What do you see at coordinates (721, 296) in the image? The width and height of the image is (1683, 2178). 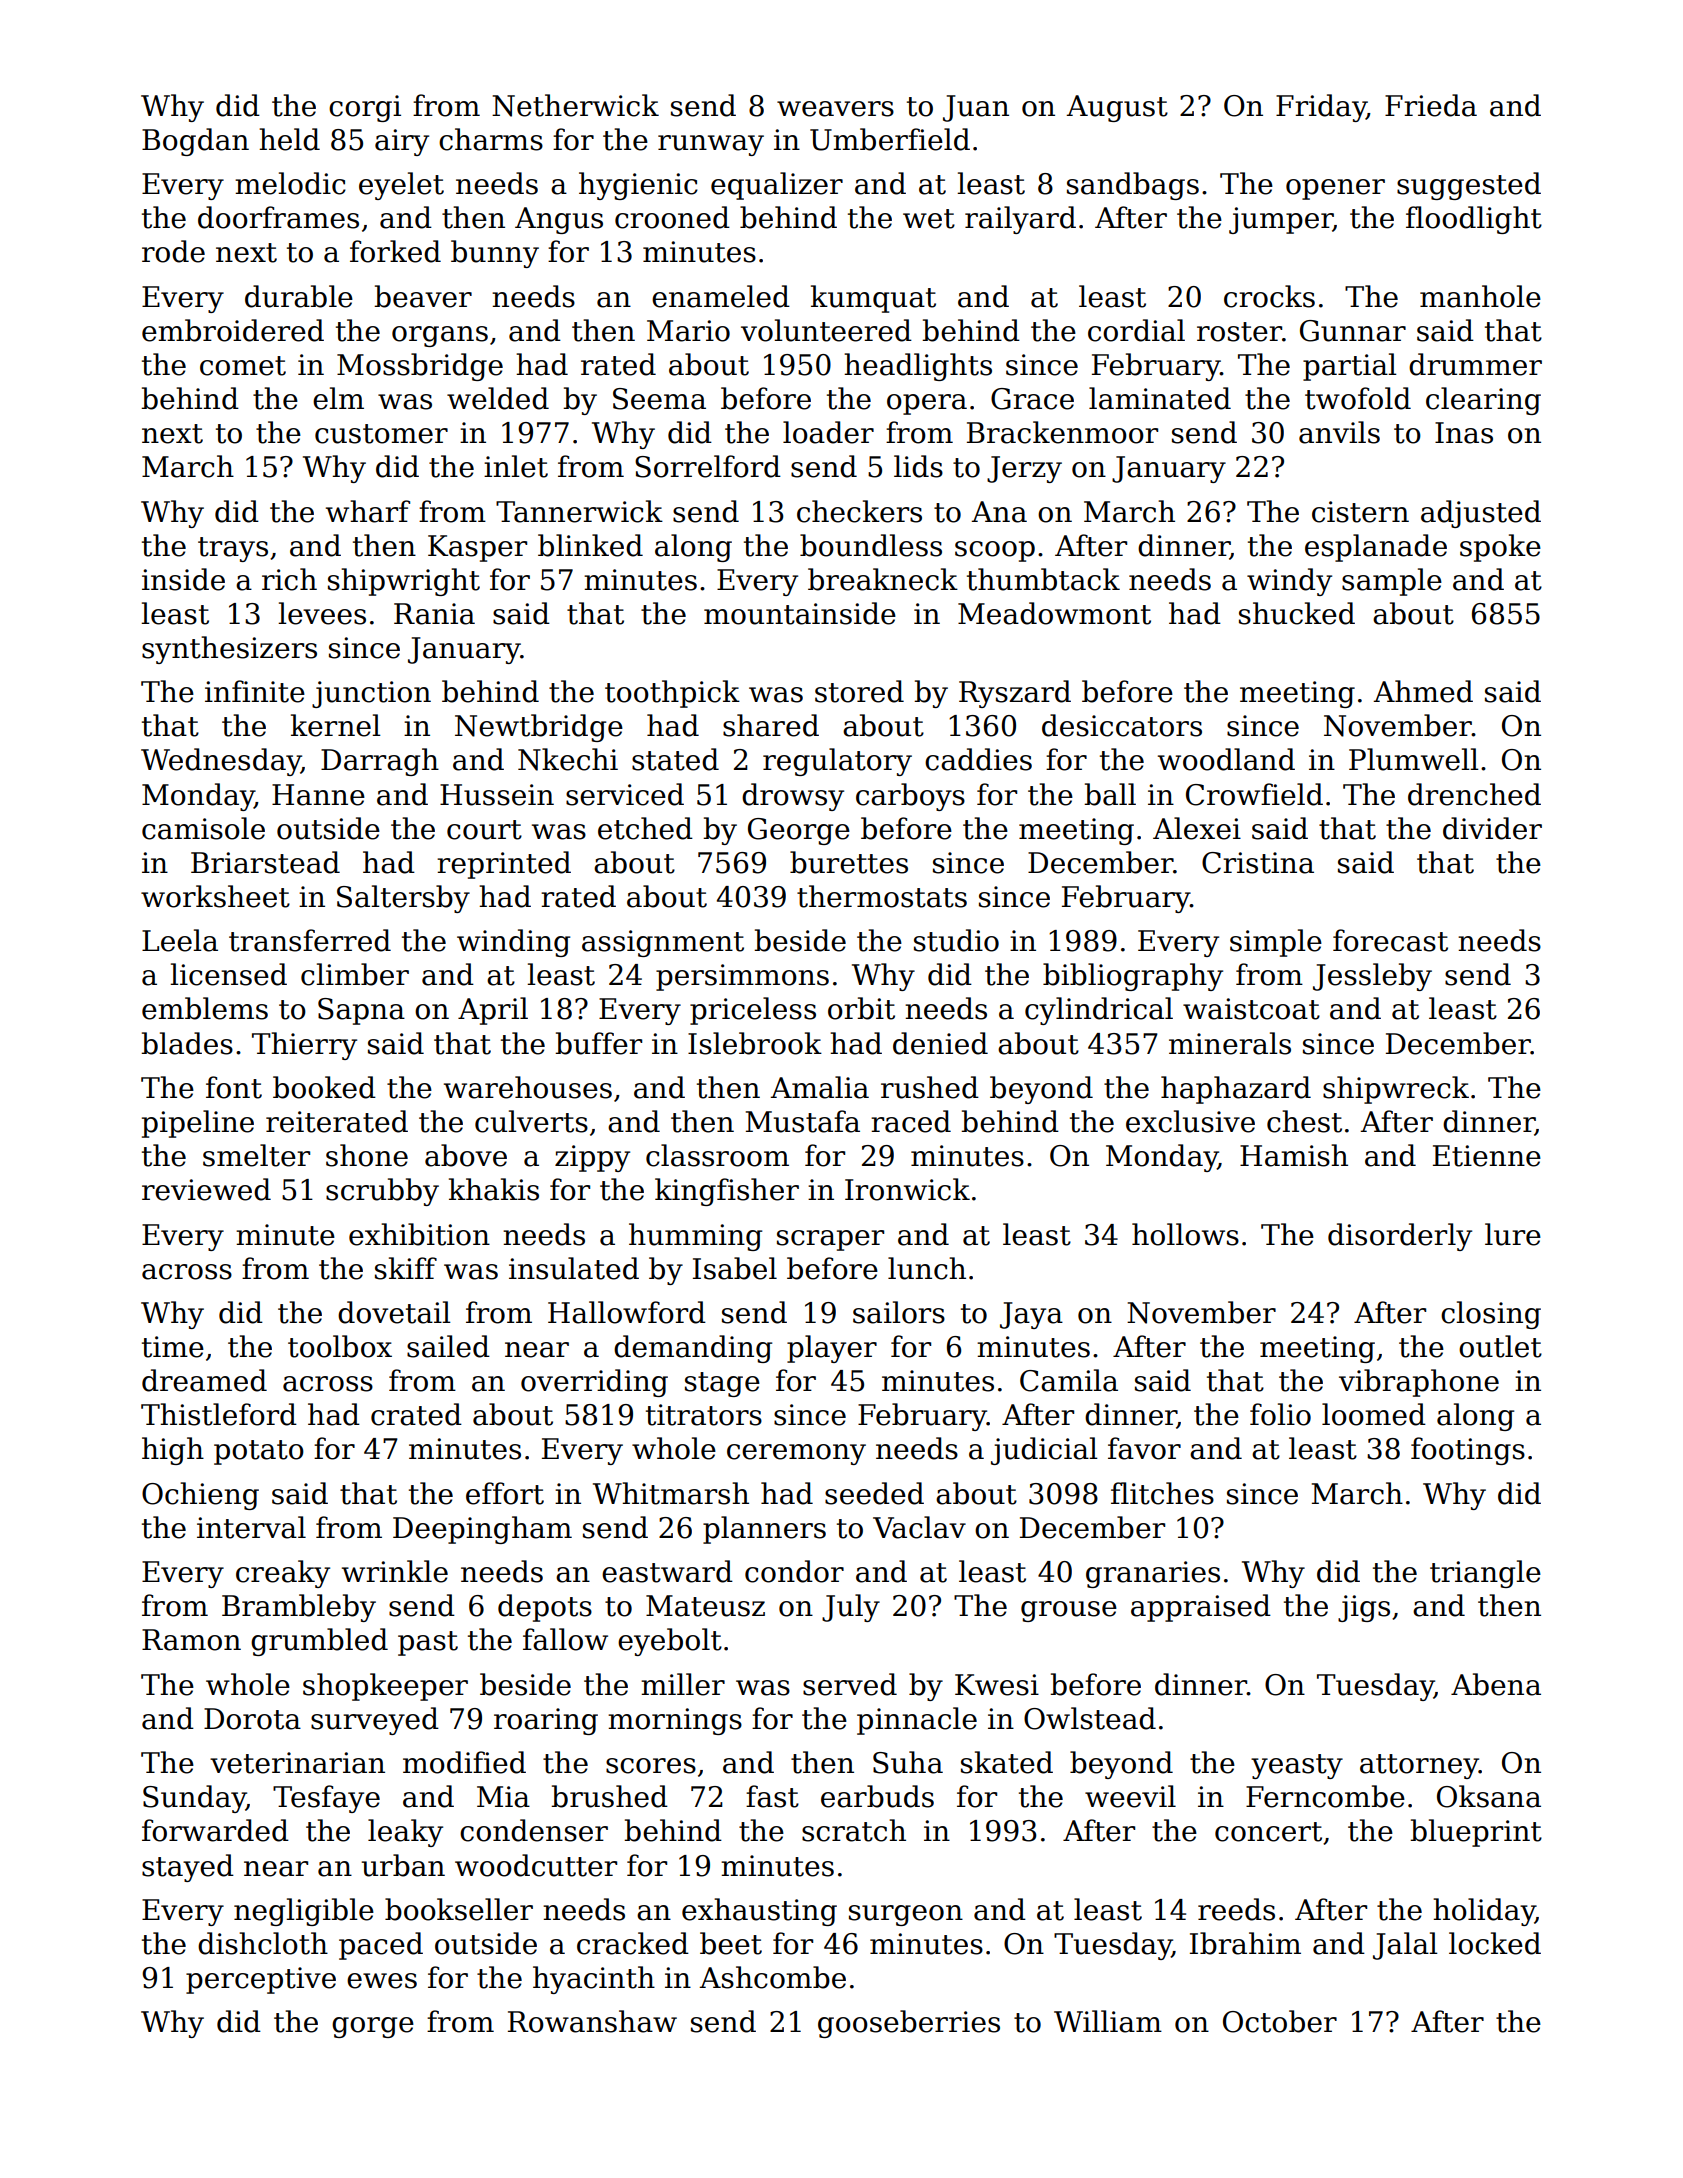 I see `enameled` at bounding box center [721, 296].
